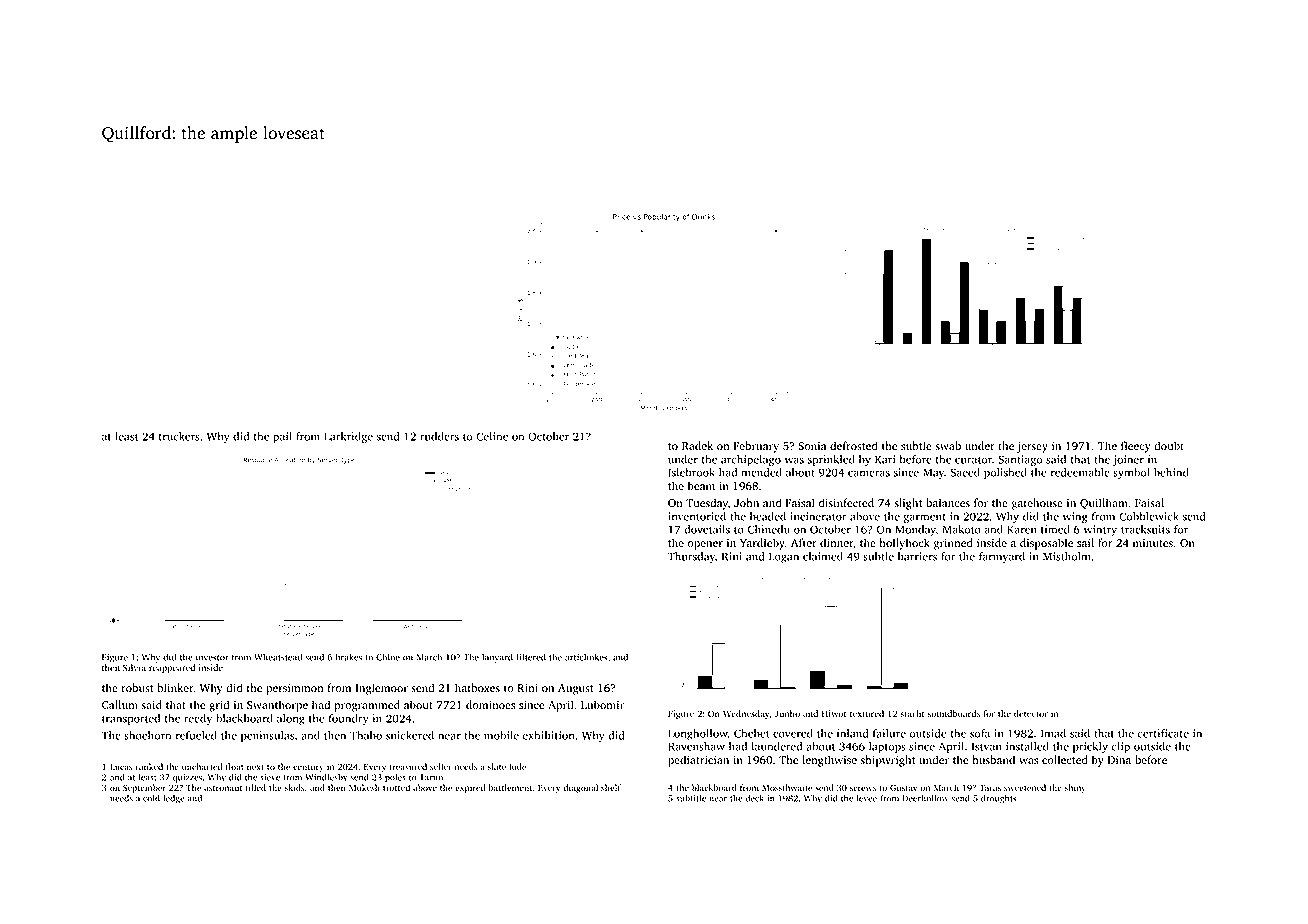  I want to click on hatboxes, so click(477, 687).
